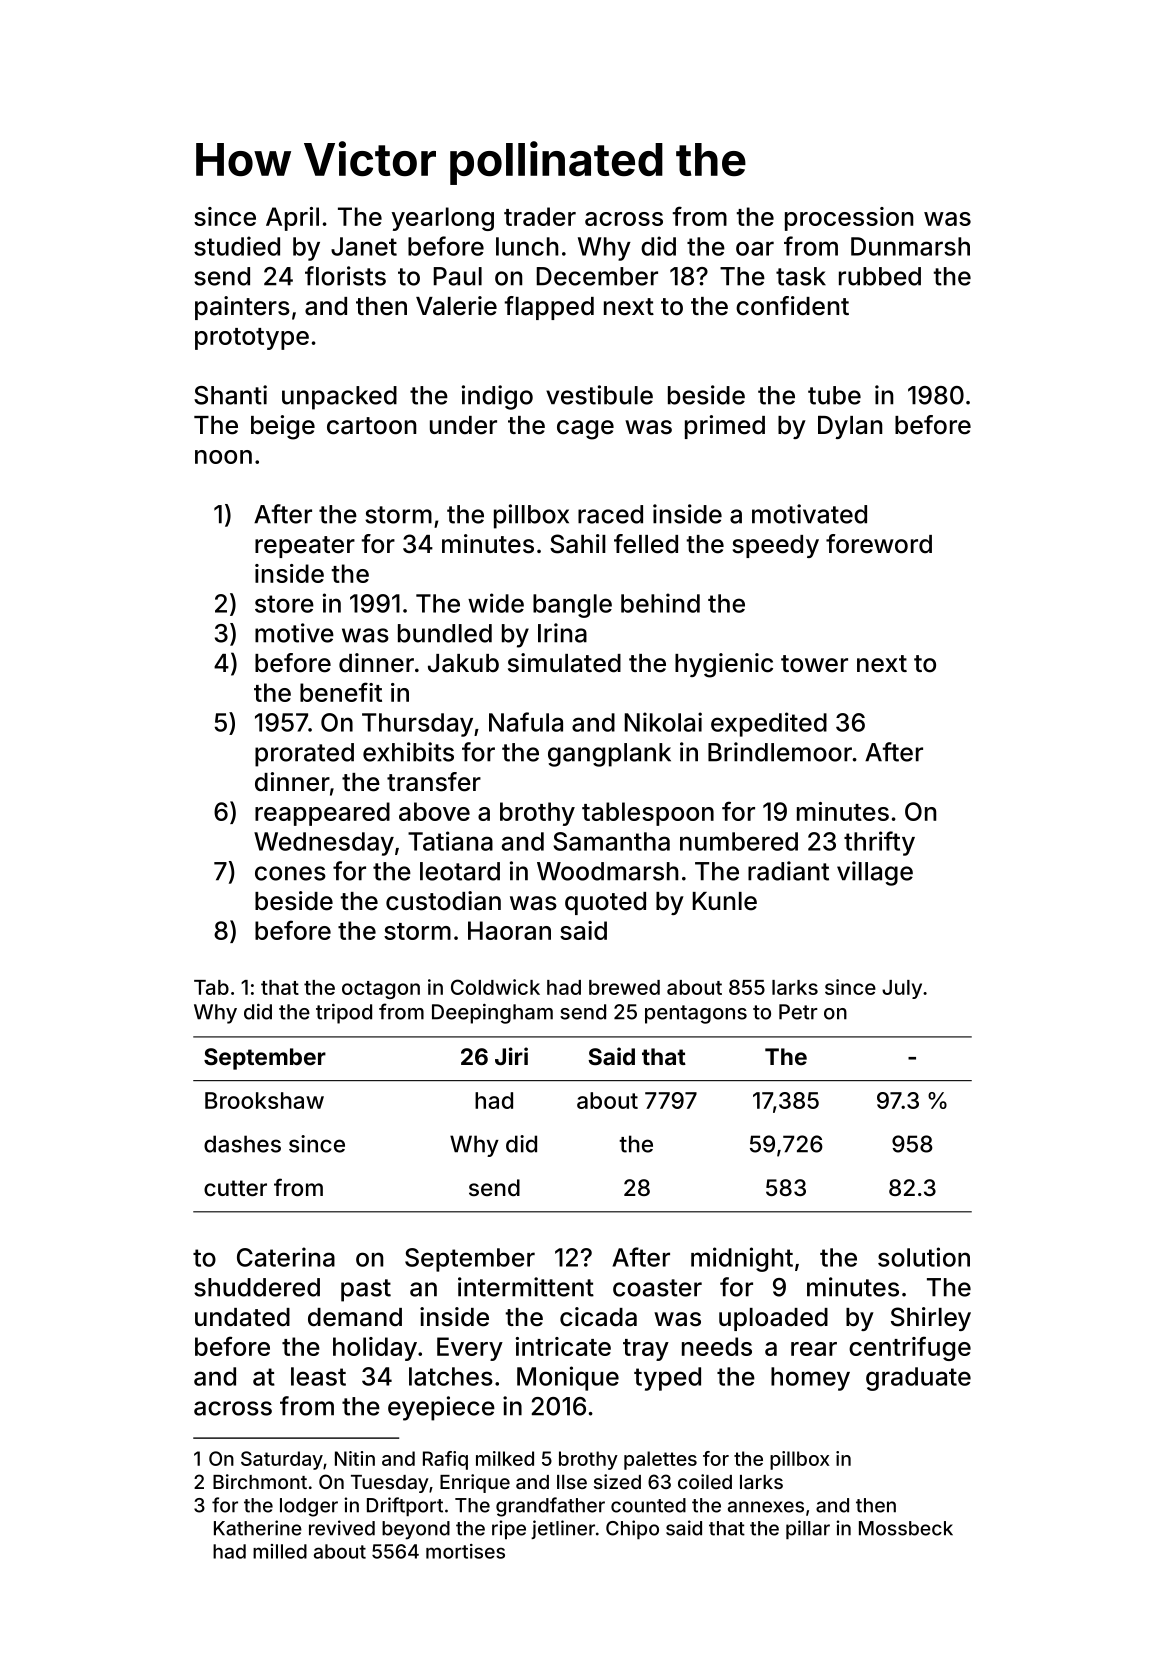  Describe the element at coordinates (322, 814) in the screenshot. I see `reappeared` at that location.
